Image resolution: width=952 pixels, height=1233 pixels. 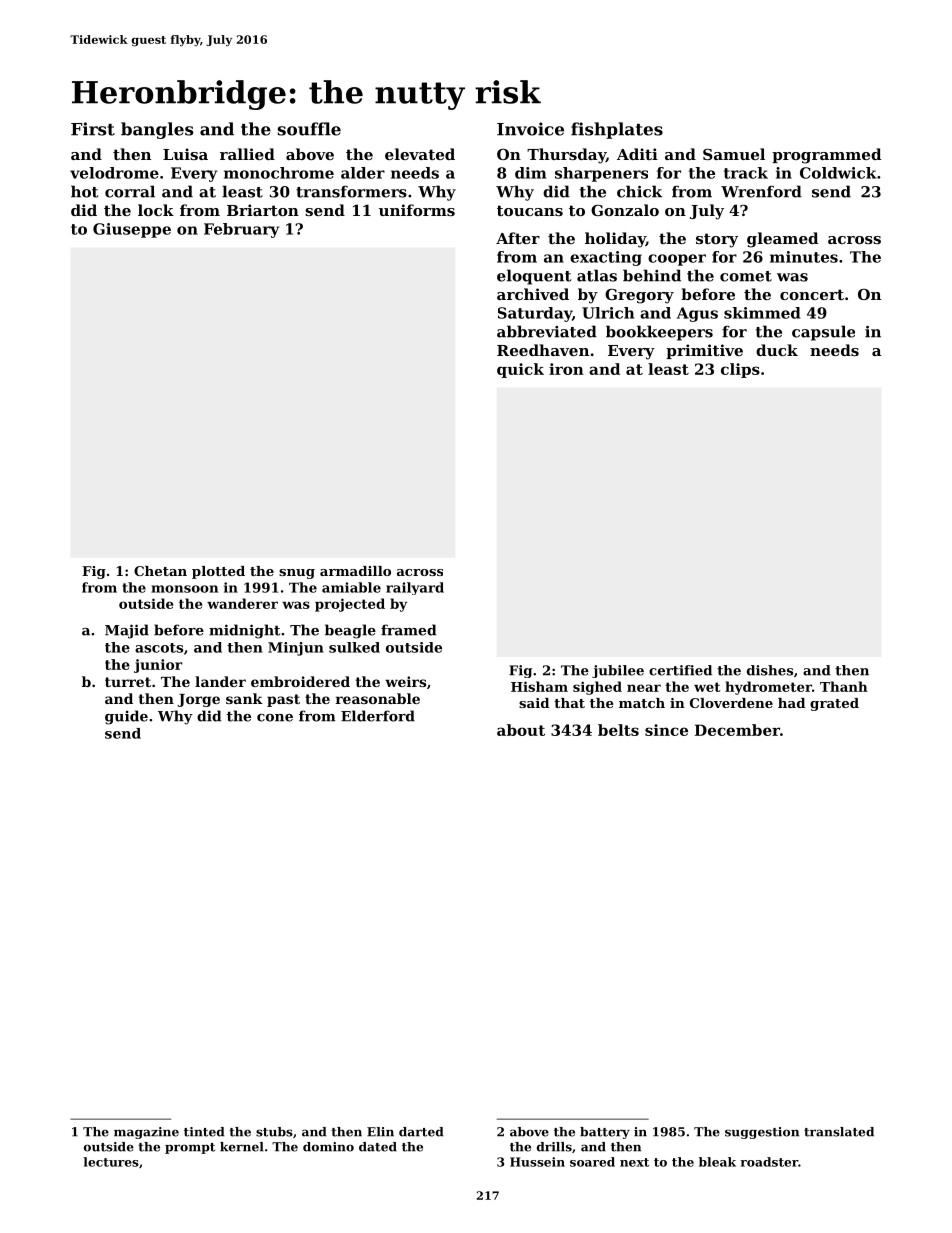 What do you see at coordinates (378, 716) in the page?
I see `Elderford` at bounding box center [378, 716].
